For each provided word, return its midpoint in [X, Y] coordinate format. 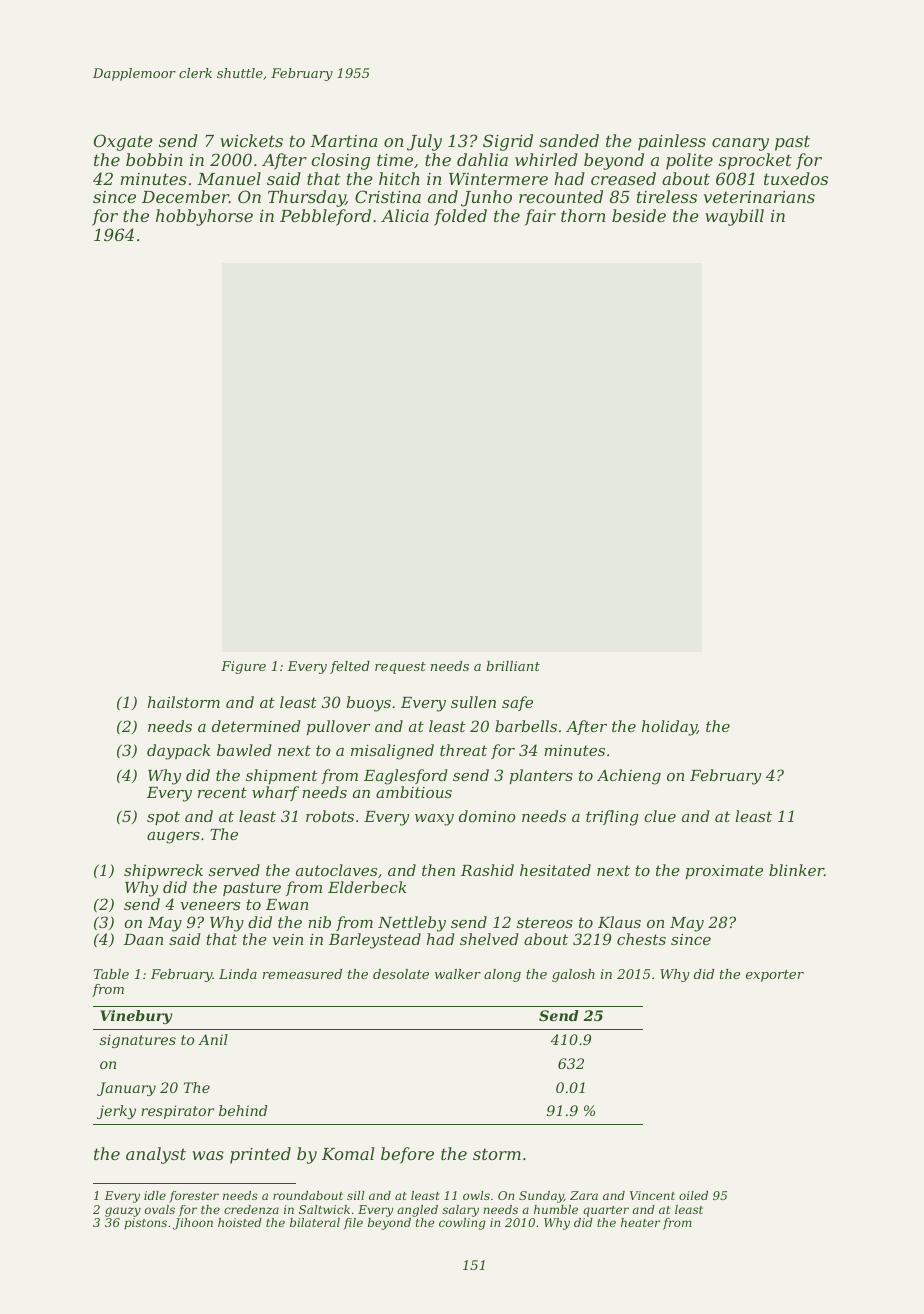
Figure [243, 667]
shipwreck [163, 871]
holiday [669, 728]
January [126, 1089]
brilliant [513, 666]
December [185, 196]
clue [660, 816]
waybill [734, 217]
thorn [583, 215]
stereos [545, 922]
